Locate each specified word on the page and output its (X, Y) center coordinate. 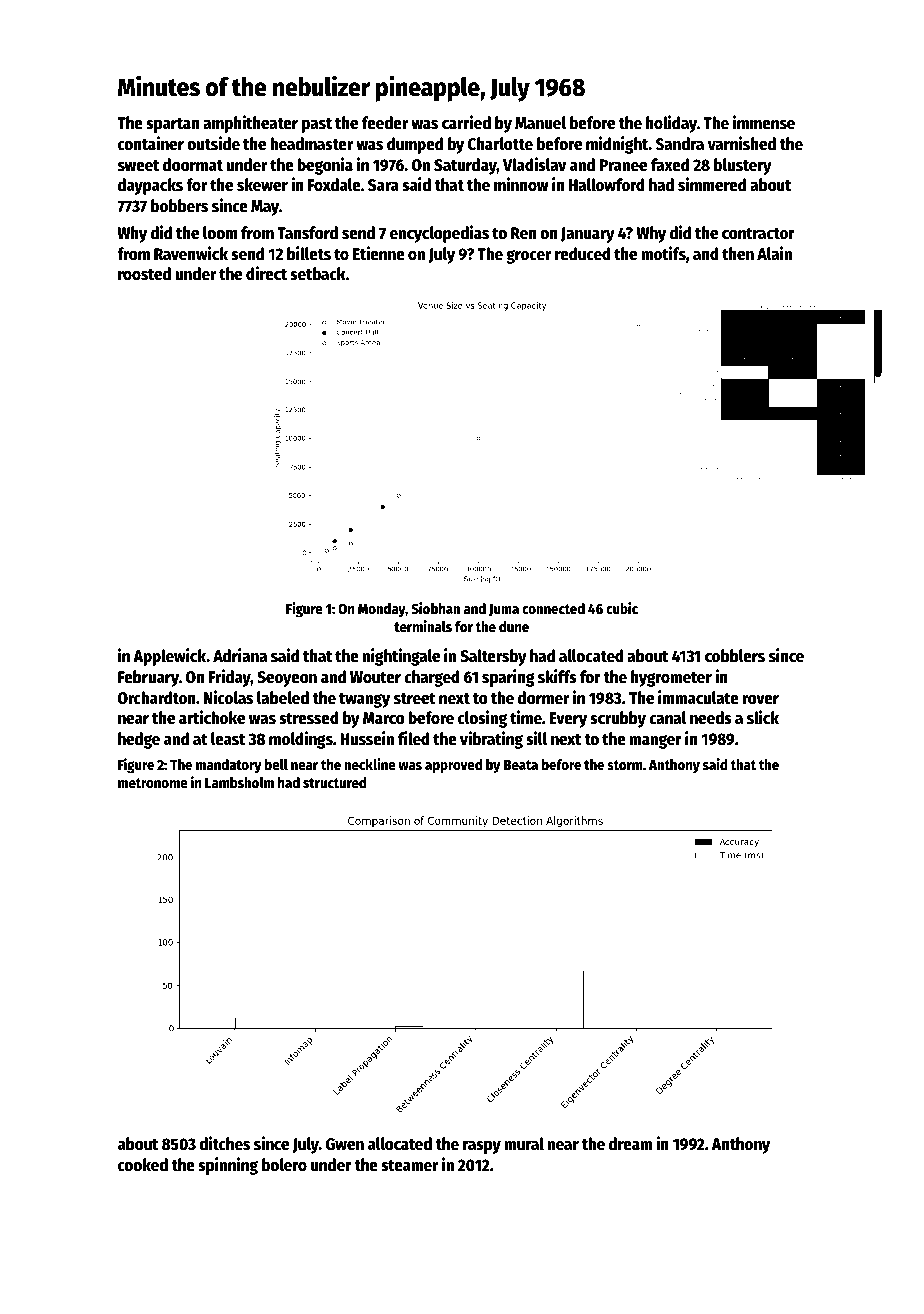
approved (453, 766)
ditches (224, 1143)
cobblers (735, 656)
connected (553, 608)
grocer (528, 257)
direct (266, 273)
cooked (143, 1165)
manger (655, 742)
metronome (153, 783)
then (738, 254)
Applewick (170, 657)
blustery (743, 166)
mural (524, 1144)
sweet (138, 166)
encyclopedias (439, 234)
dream (630, 1144)
